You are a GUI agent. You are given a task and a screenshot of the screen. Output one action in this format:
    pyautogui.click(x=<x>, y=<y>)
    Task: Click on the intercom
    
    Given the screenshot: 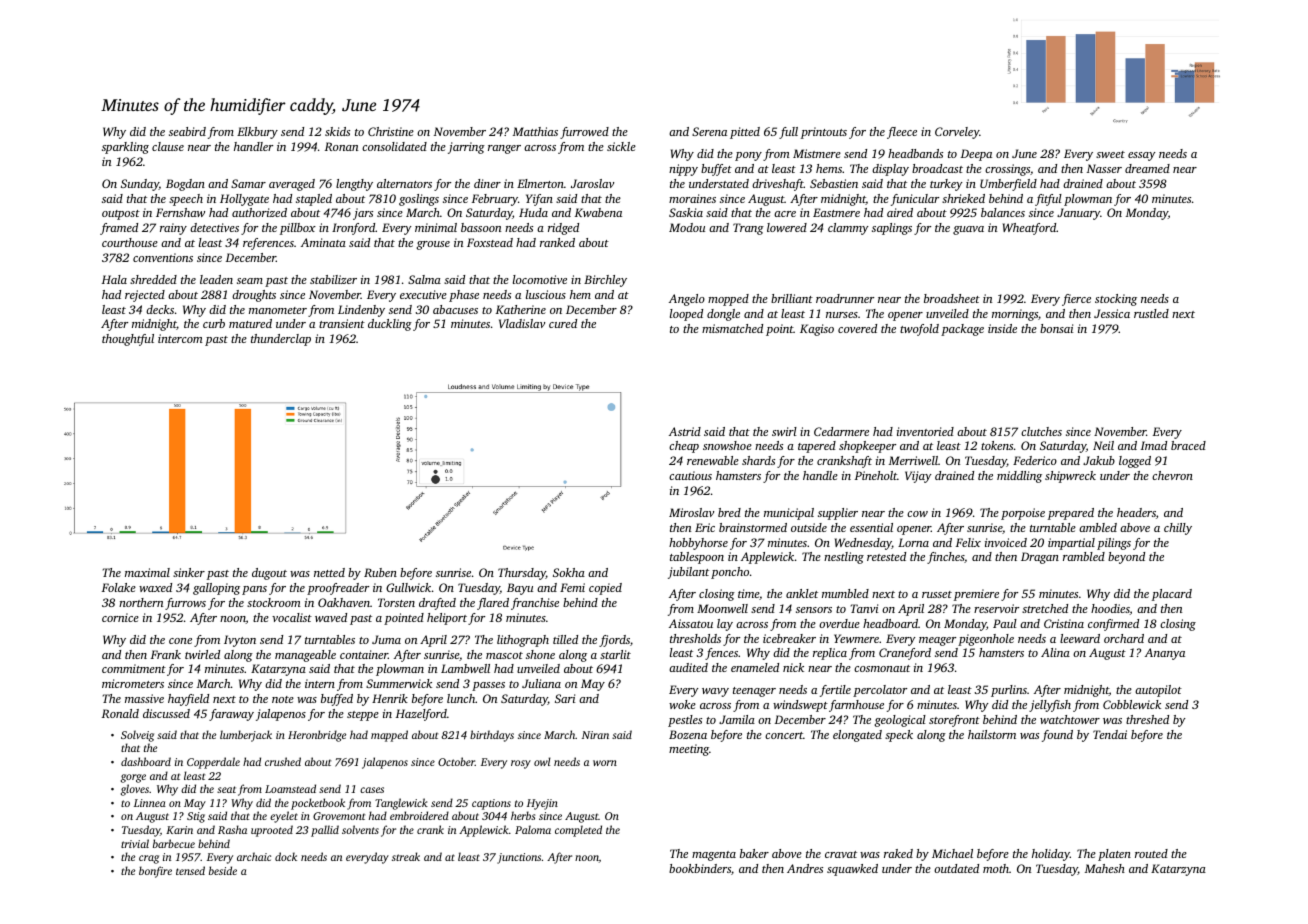 What is the action you would take?
    pyautogui.click(x=180, y=338)
